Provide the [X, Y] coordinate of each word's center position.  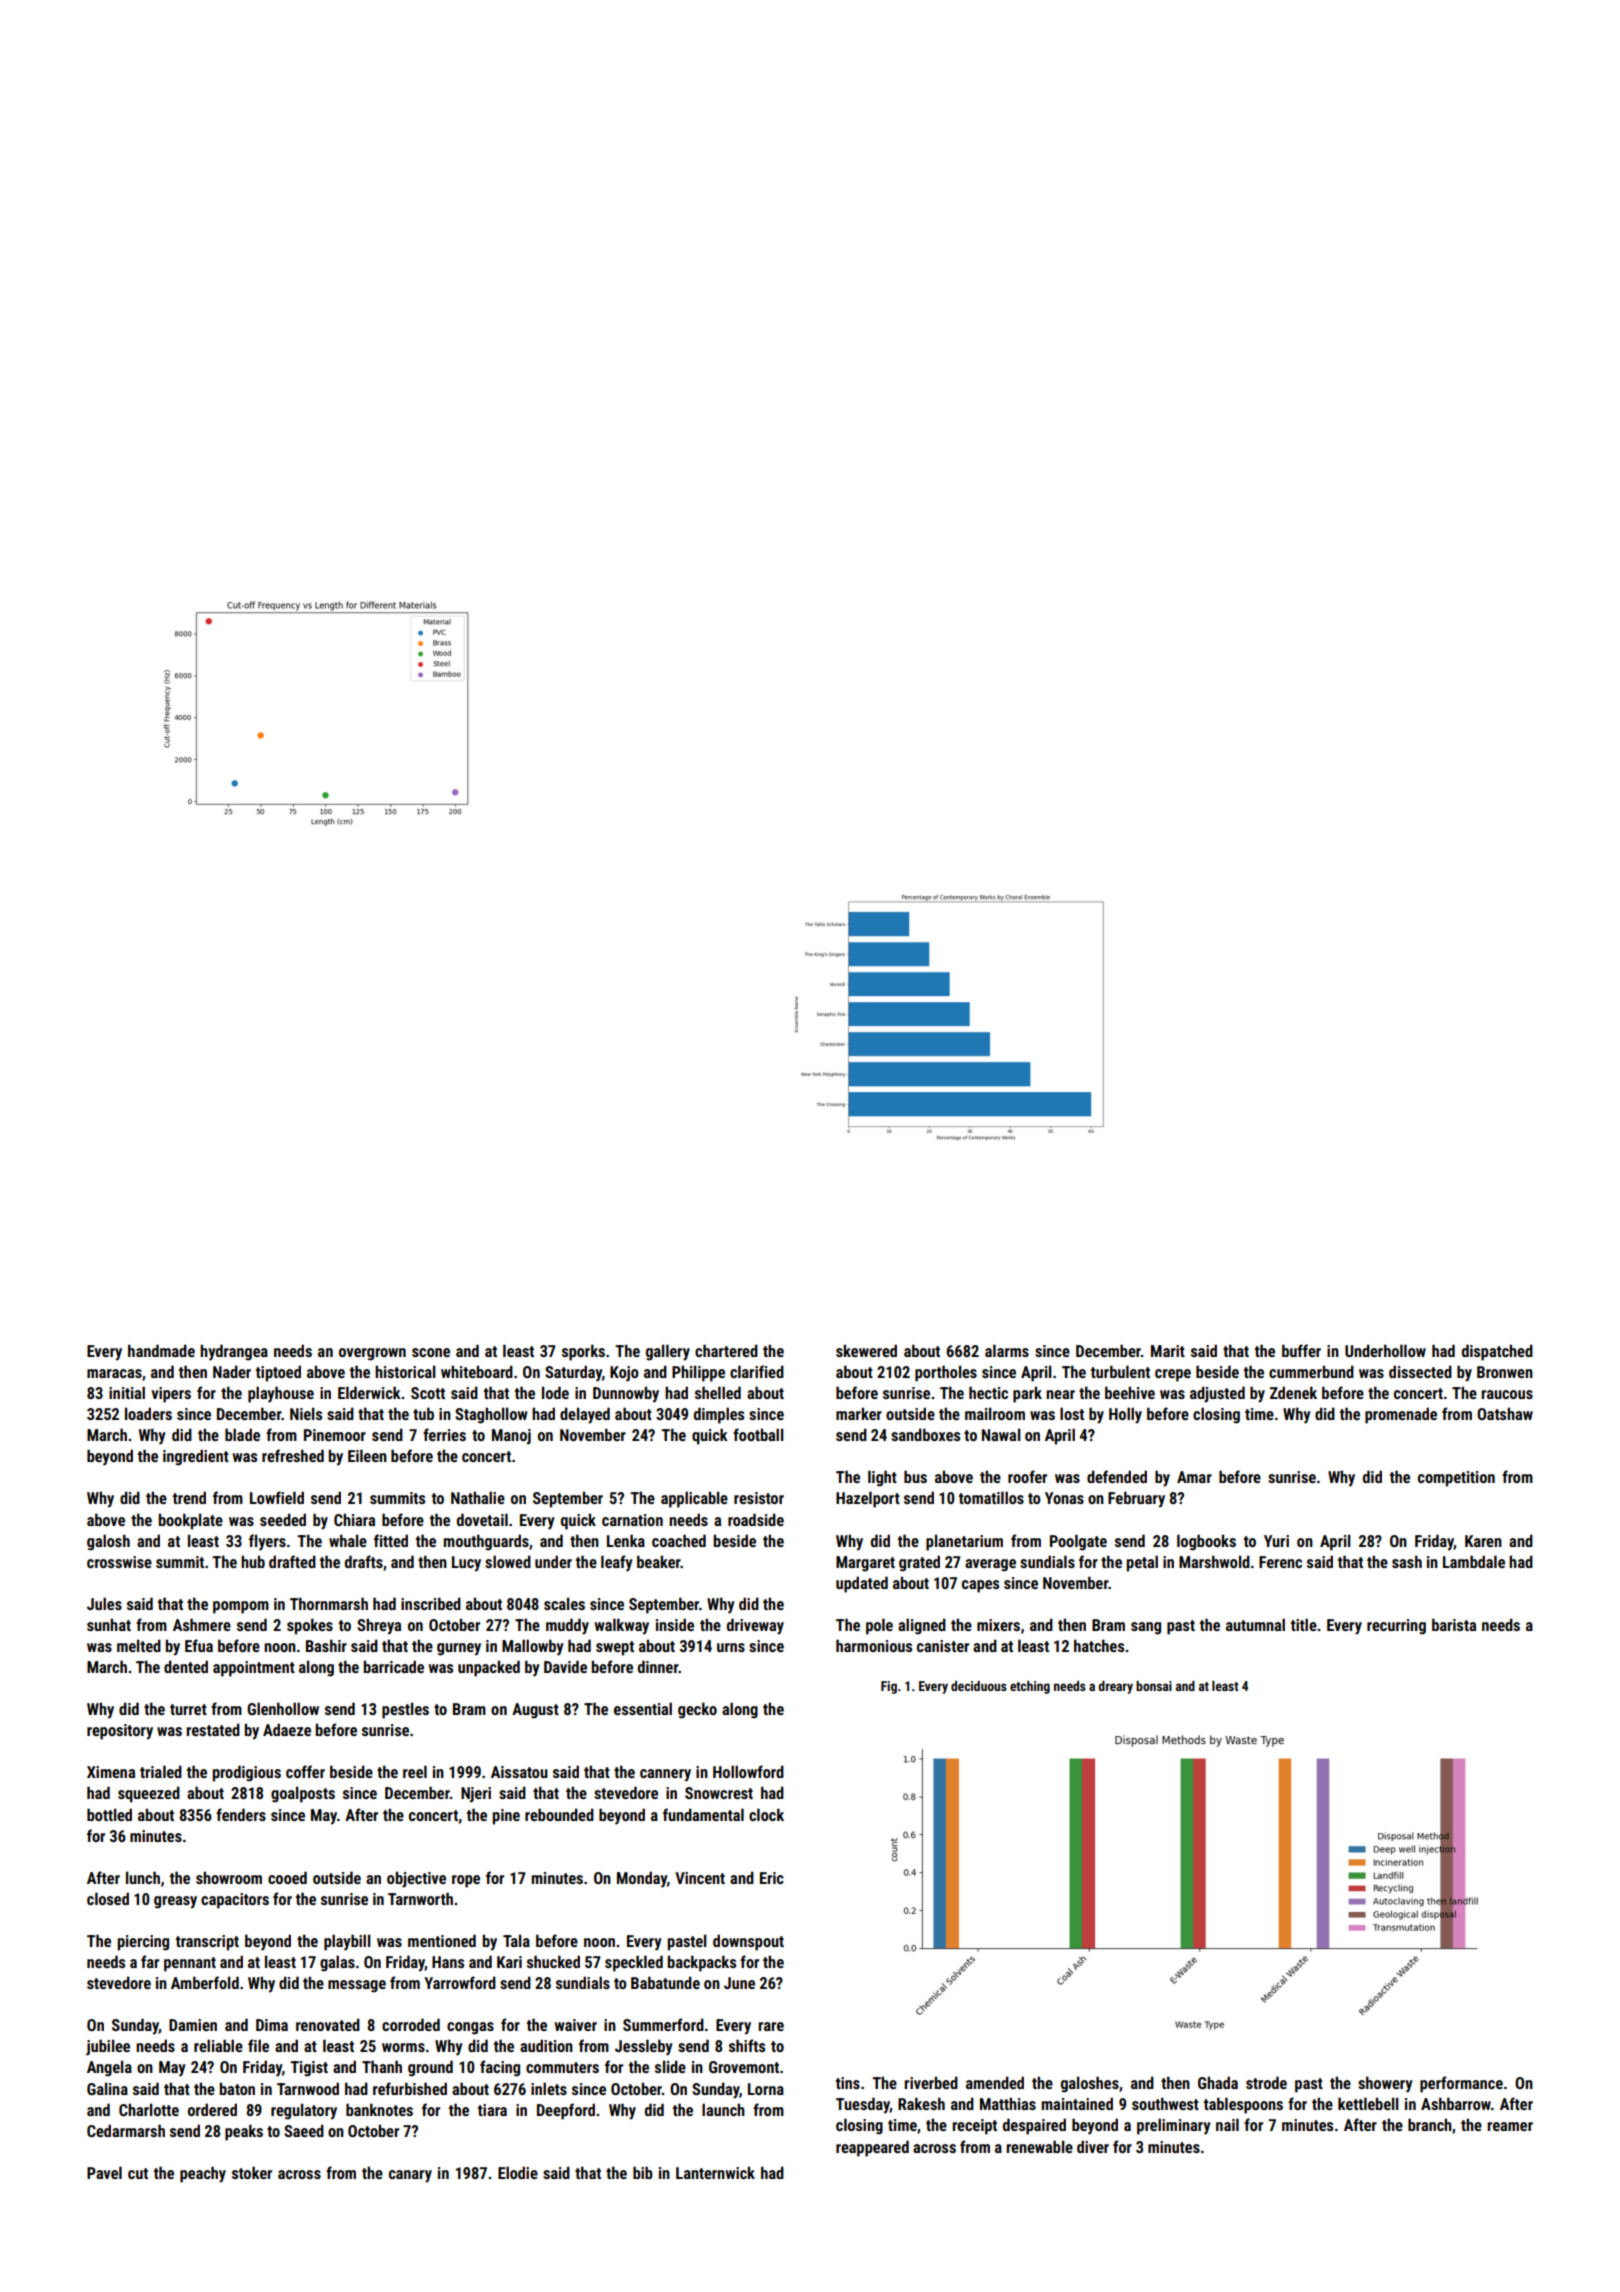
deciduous [979, 1686]
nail [1227, 2124]
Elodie [518, 2172]
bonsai [1154, 1686]
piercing [143, 1943]
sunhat [109, 1624]
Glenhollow [283, 1708]
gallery [668, 1352]
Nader [232, 1371]
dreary [1115, 1687]
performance [1461, 2084]
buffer [1301, 1350]
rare [771, 2026]
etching [1030, 1687]
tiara [492, 2110]
